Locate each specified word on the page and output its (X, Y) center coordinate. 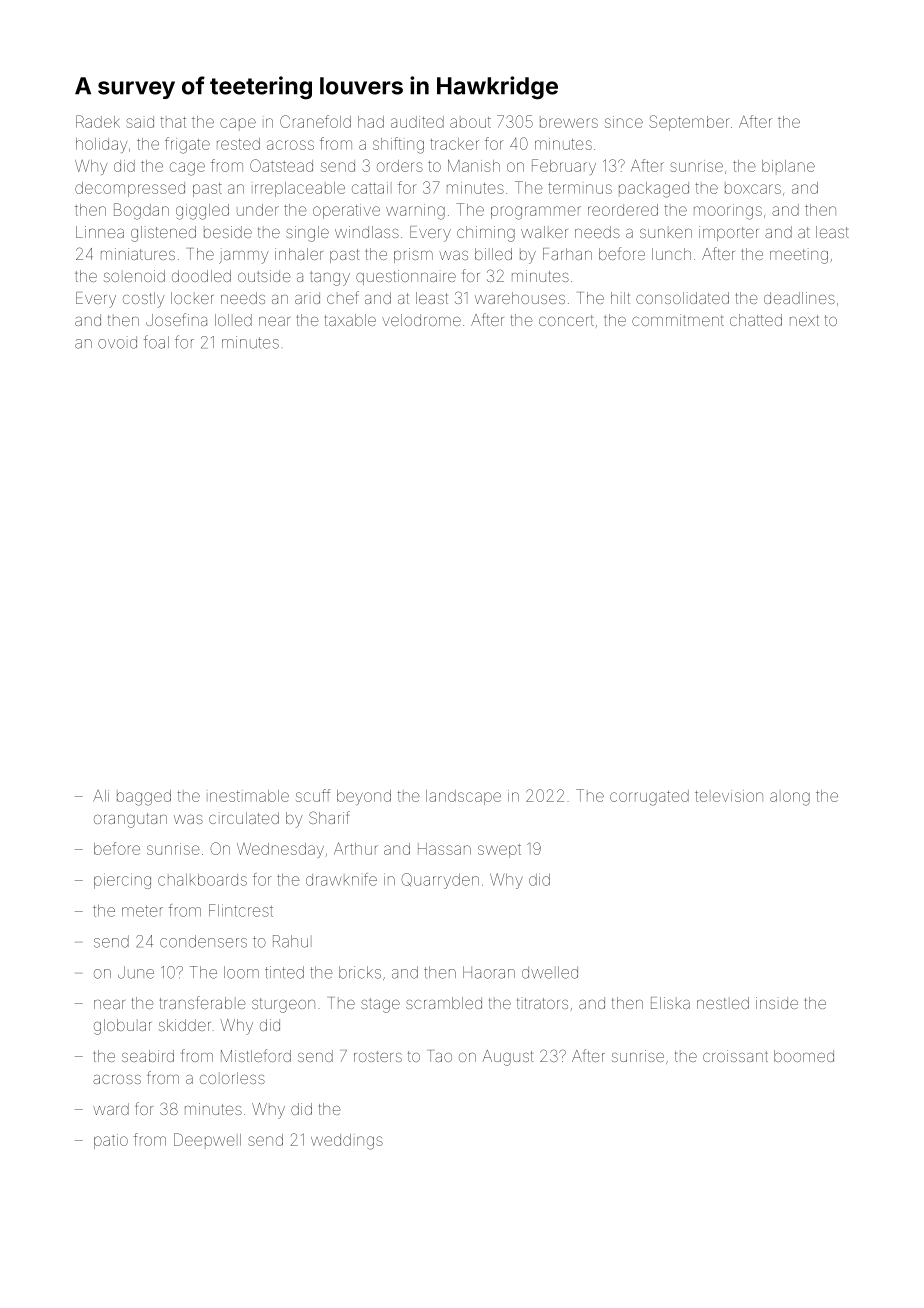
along (790, 799)
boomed (804, 1056)
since (624, 122)
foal (156, 342)
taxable (350, 320)
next (804, 320)
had (371, 122)
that (173, 122)
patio (111, 1141)
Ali (101, 796)
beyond (364, 797)
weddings (347, 1142)
